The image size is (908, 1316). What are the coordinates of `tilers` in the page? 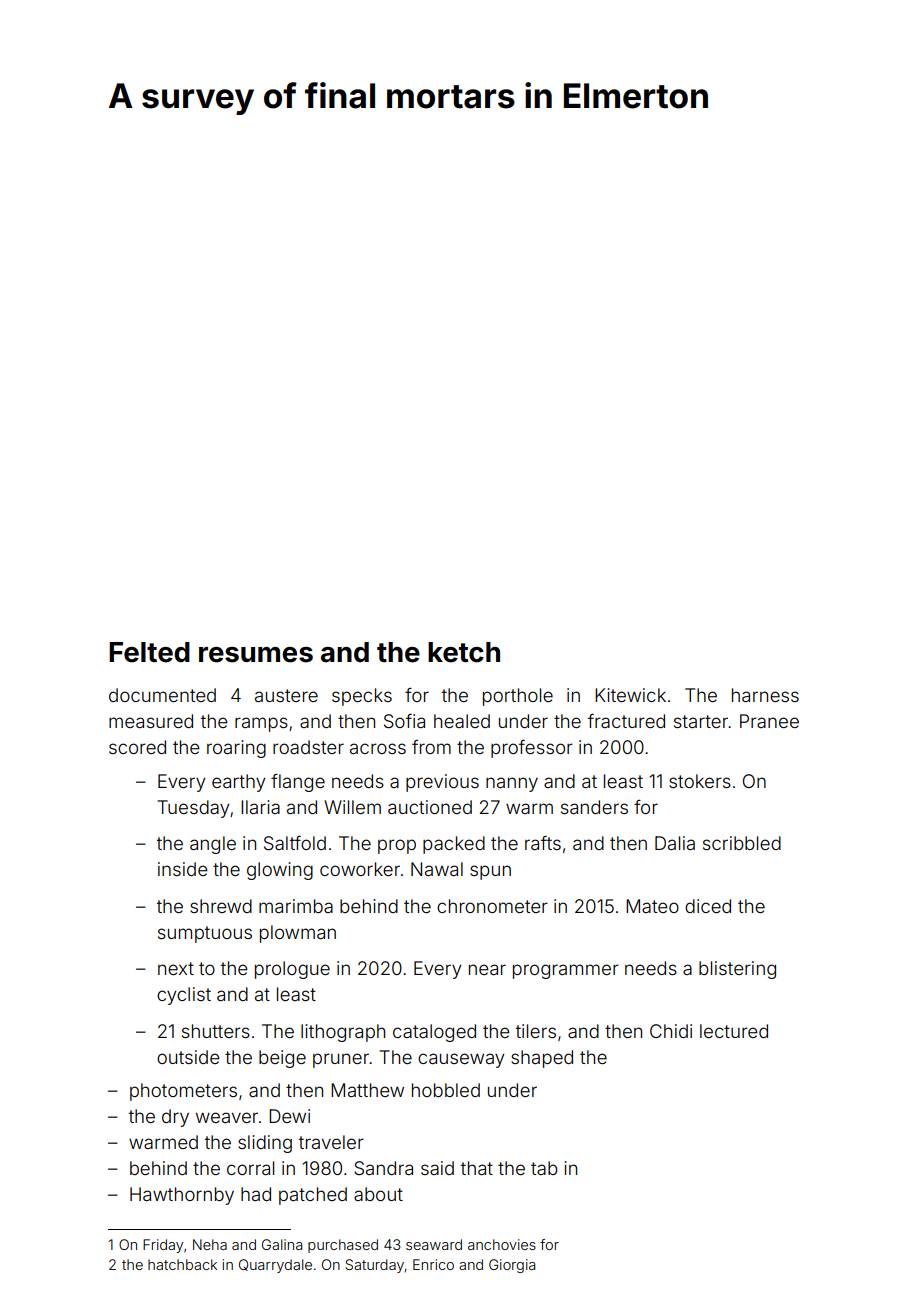 It's located at (536, 1031).
